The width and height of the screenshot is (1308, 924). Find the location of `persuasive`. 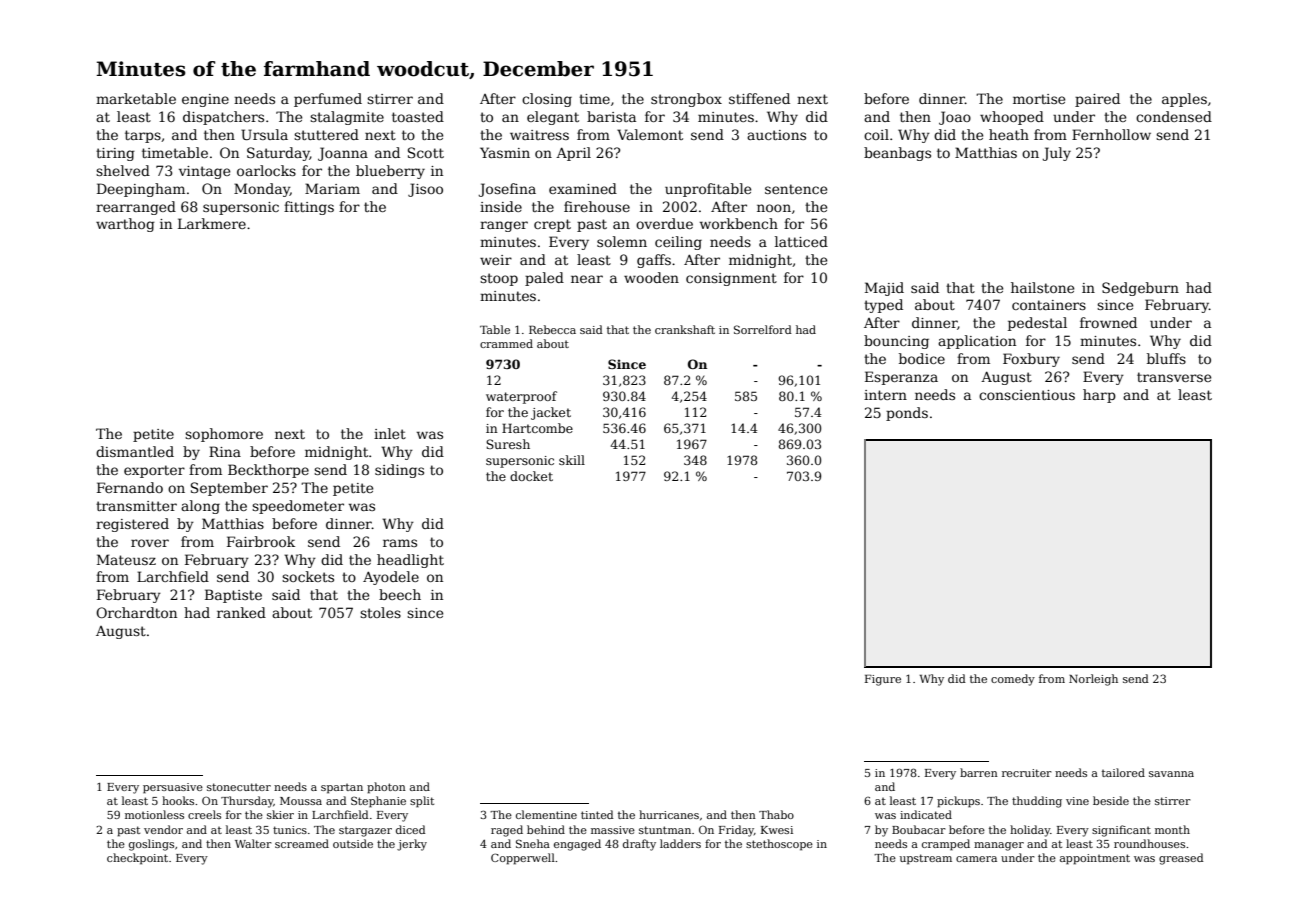

persuasive is located at coordinates (173, 788).
